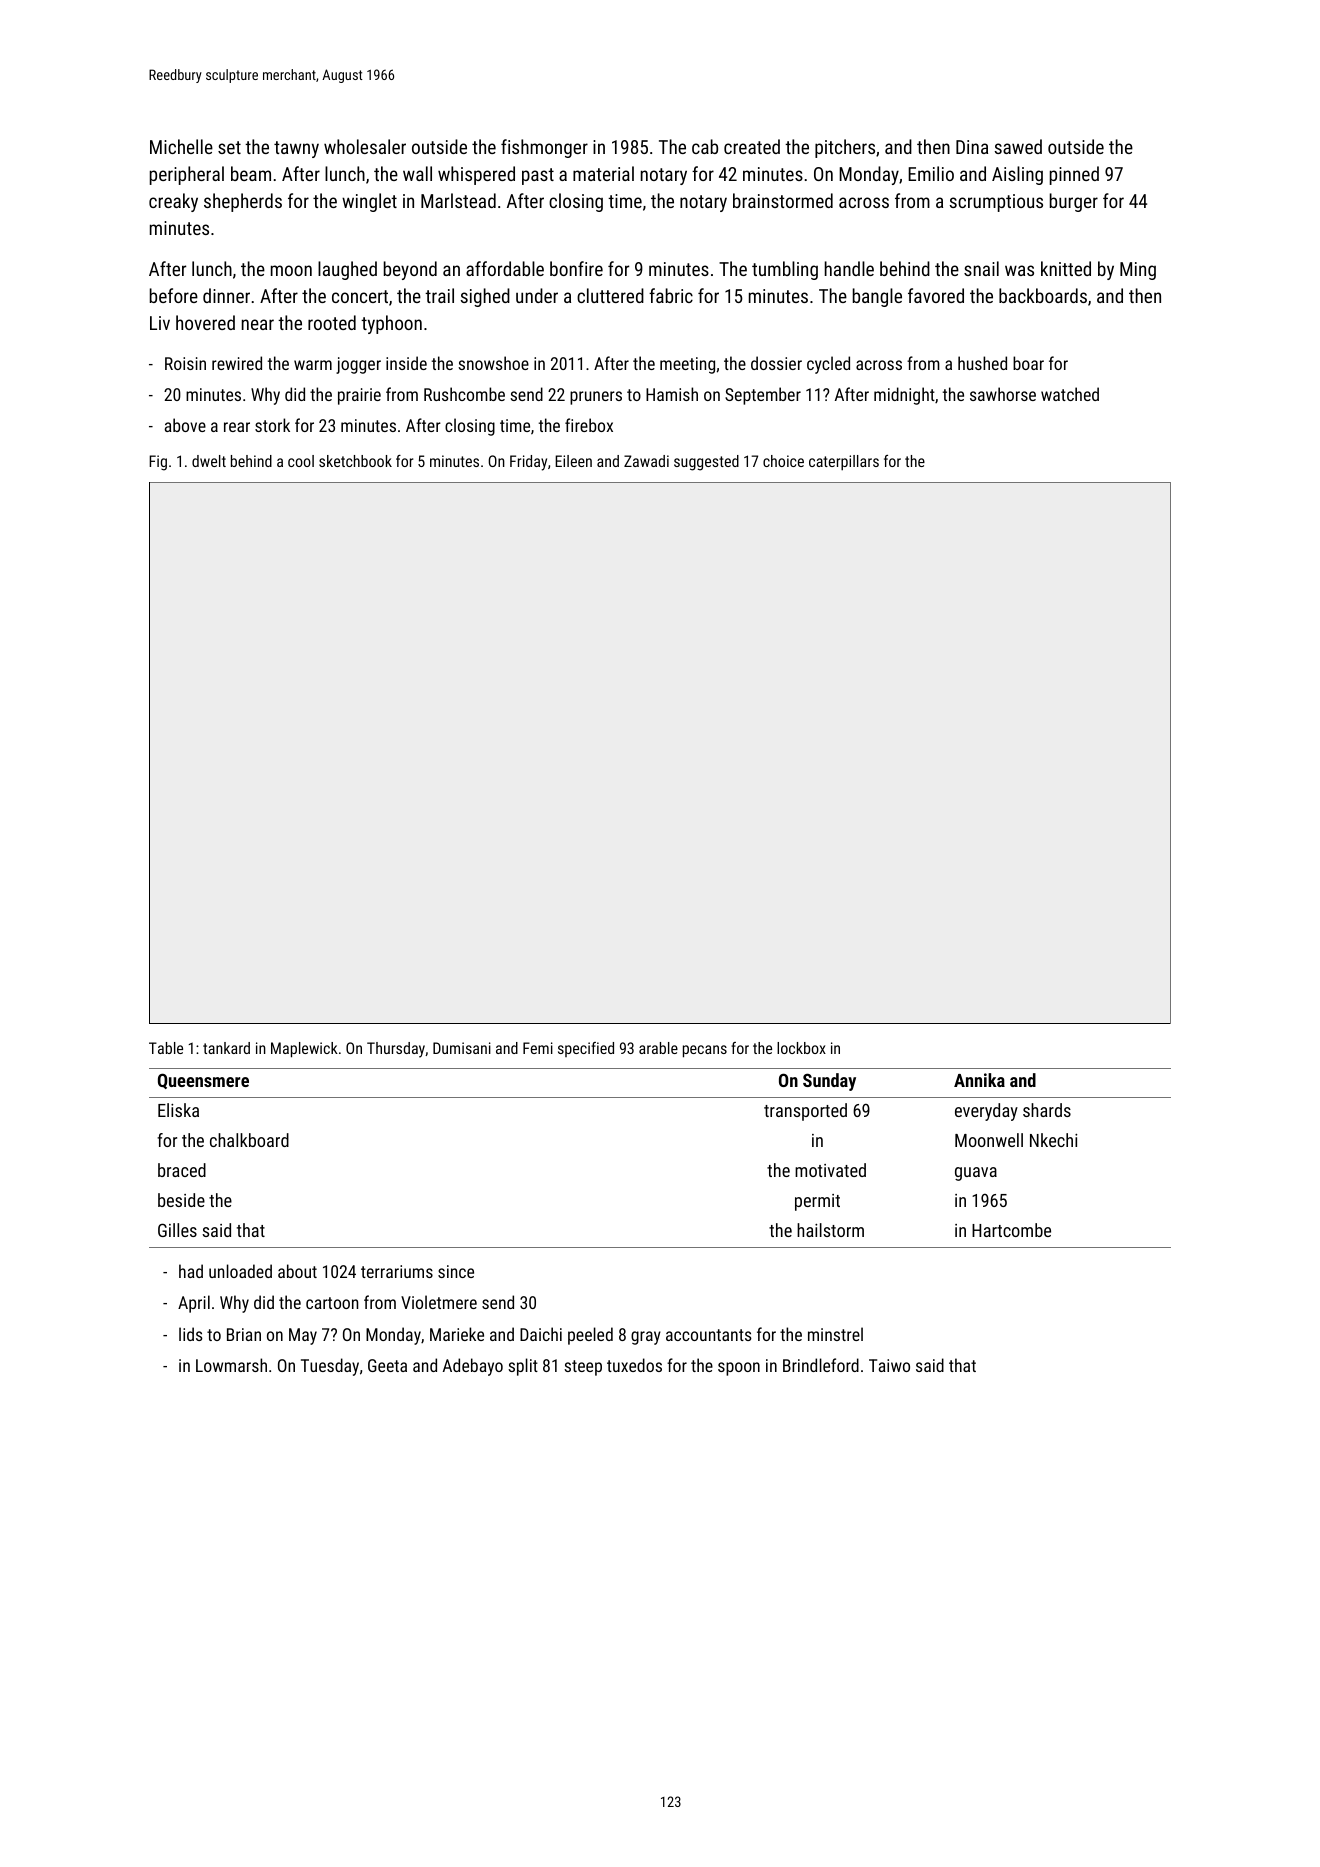 The width and height of the page is (1320, 1867). What do you see at coordinates (387, 1365) in the page?
I see `Geeta` at bounding box center [387, 1365].
